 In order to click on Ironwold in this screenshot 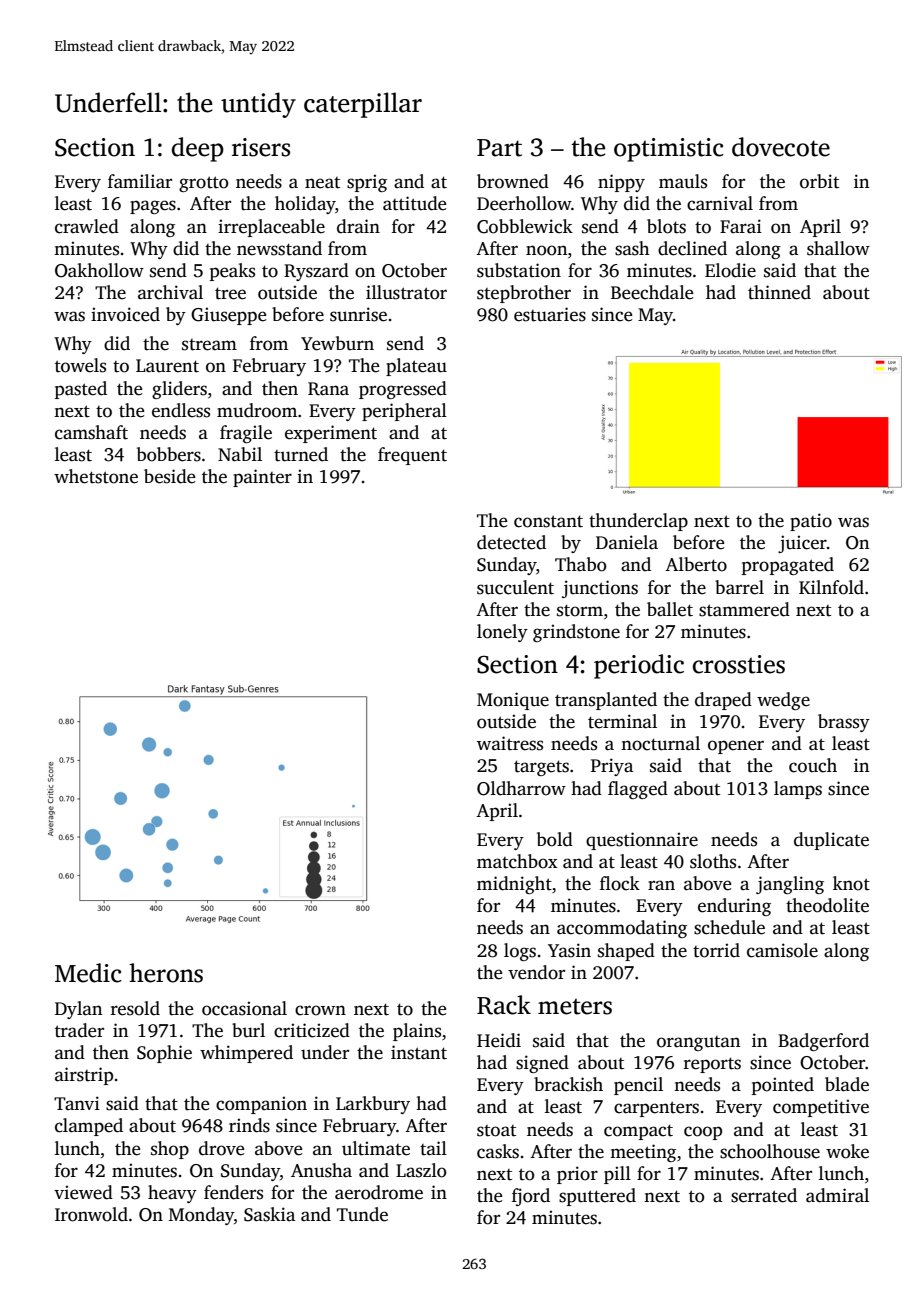, I will do `click(91, 1214)`.
